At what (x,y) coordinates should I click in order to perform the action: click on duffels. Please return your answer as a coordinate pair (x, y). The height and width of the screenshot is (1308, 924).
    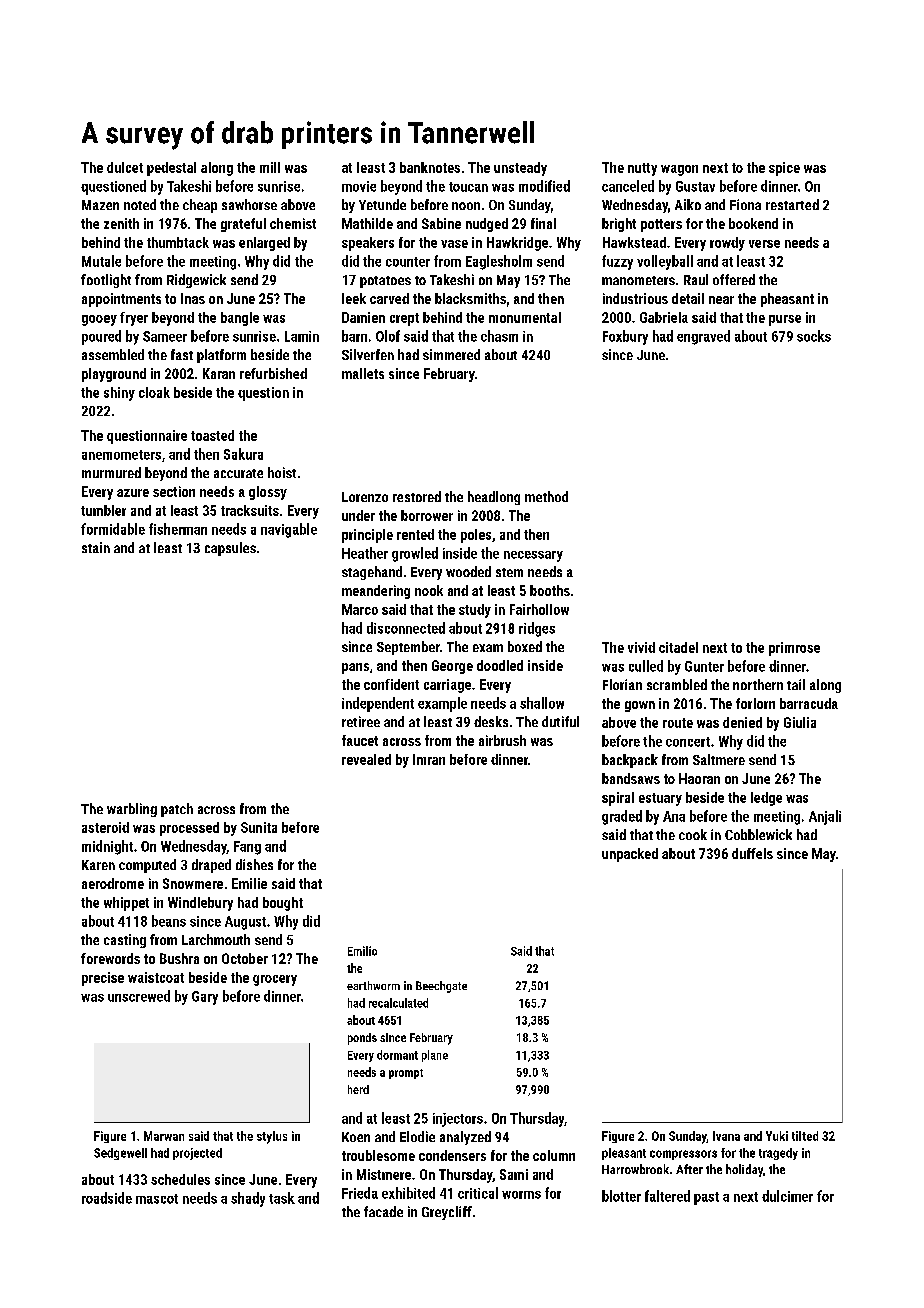
    Looking at the image, I should click on (752, 853).
